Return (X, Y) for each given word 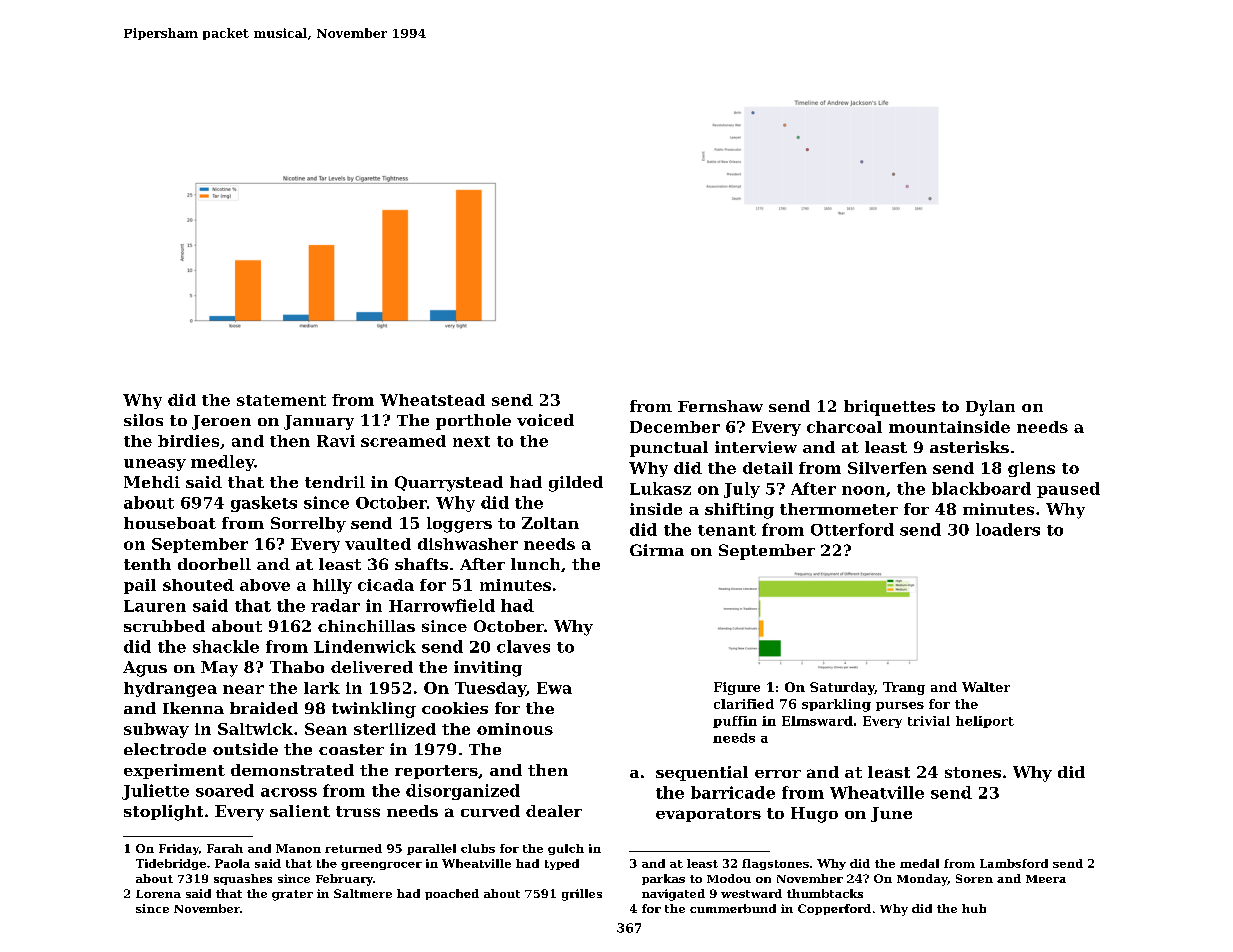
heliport (985, 722)
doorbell (214, 564)
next (471, 441)
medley (222, 463)
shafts (421, 564)
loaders (1008, 529)
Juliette (155, 792)
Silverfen (887, 468)
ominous (515, 729)
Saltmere (363, 893)
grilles (582, 895)
